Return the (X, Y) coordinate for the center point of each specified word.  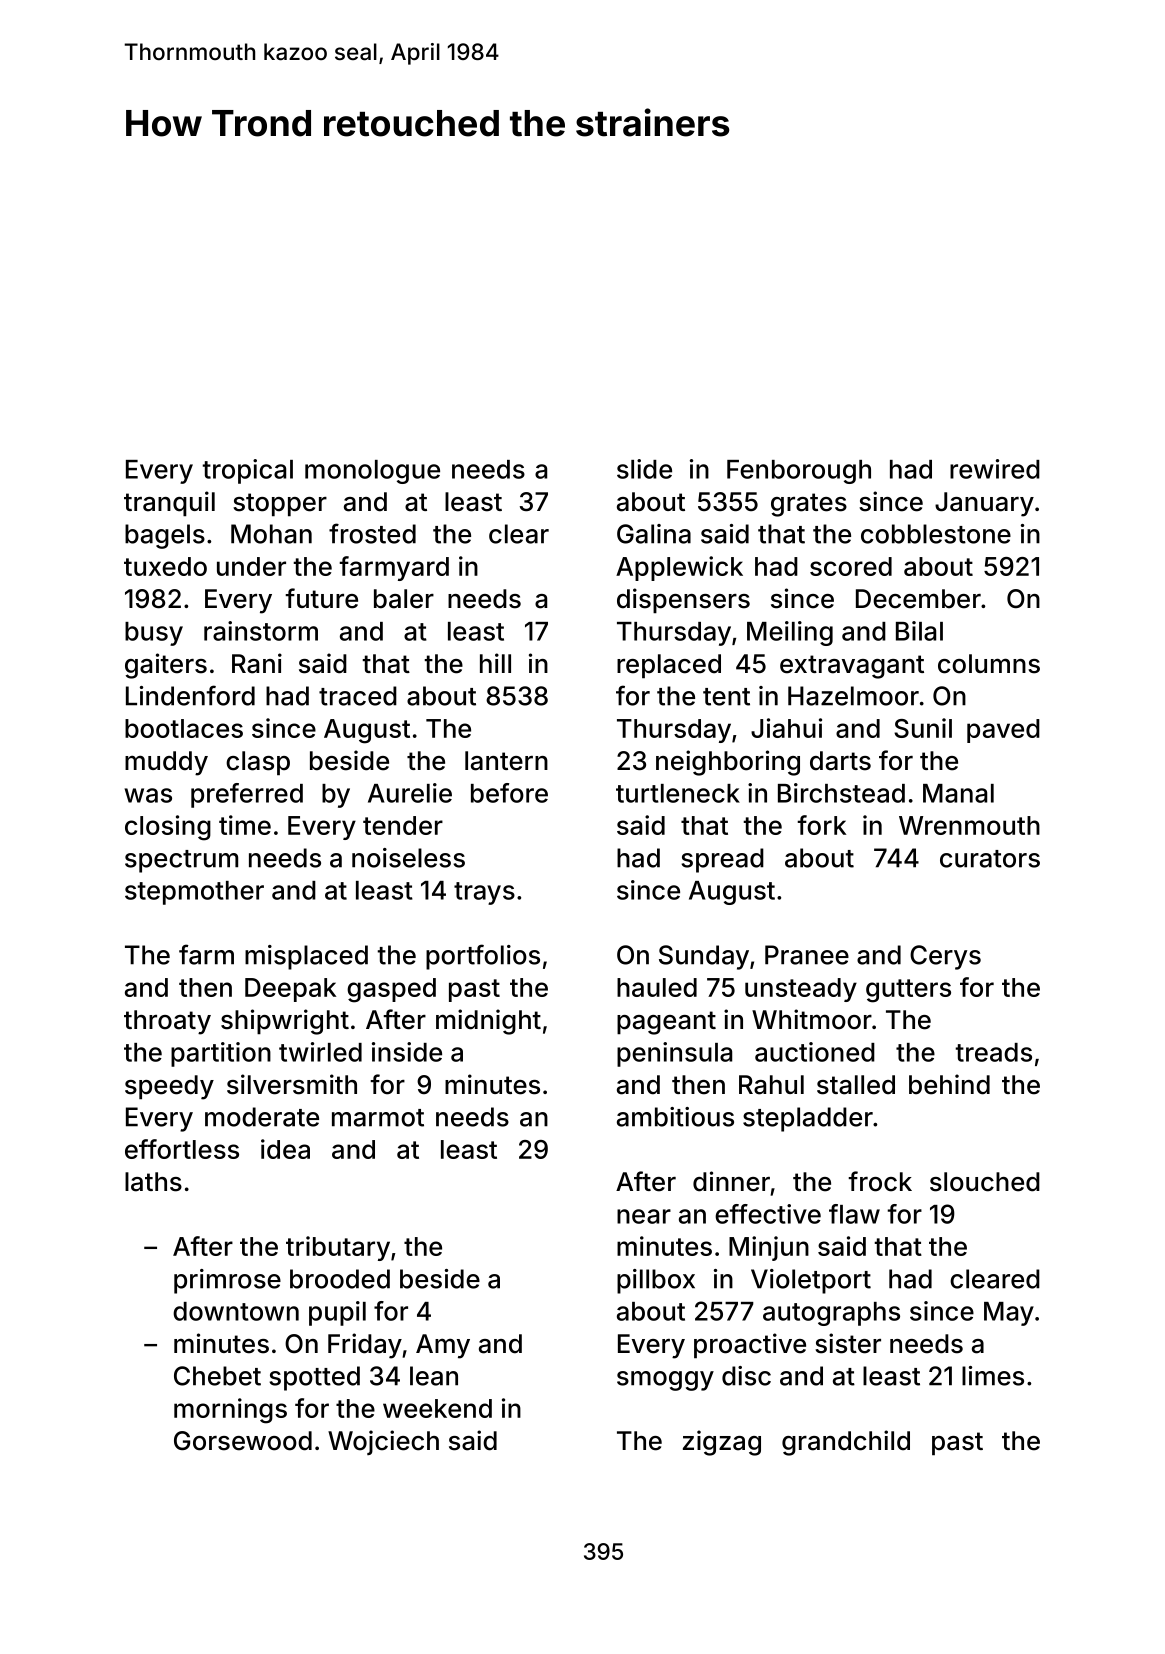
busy (154, 634)
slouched (985, 1182)
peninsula (674, 1054)
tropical (247, 471)
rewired (995, 469)
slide (644, 469)
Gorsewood (243, 1441)
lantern (506, 761)
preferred (247, 795)
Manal (958, 793)
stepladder (808, 1119)
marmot (378, 1118)
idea (285, 1149)
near (644, 1216)
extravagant (852, 667)
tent (726, 697)
